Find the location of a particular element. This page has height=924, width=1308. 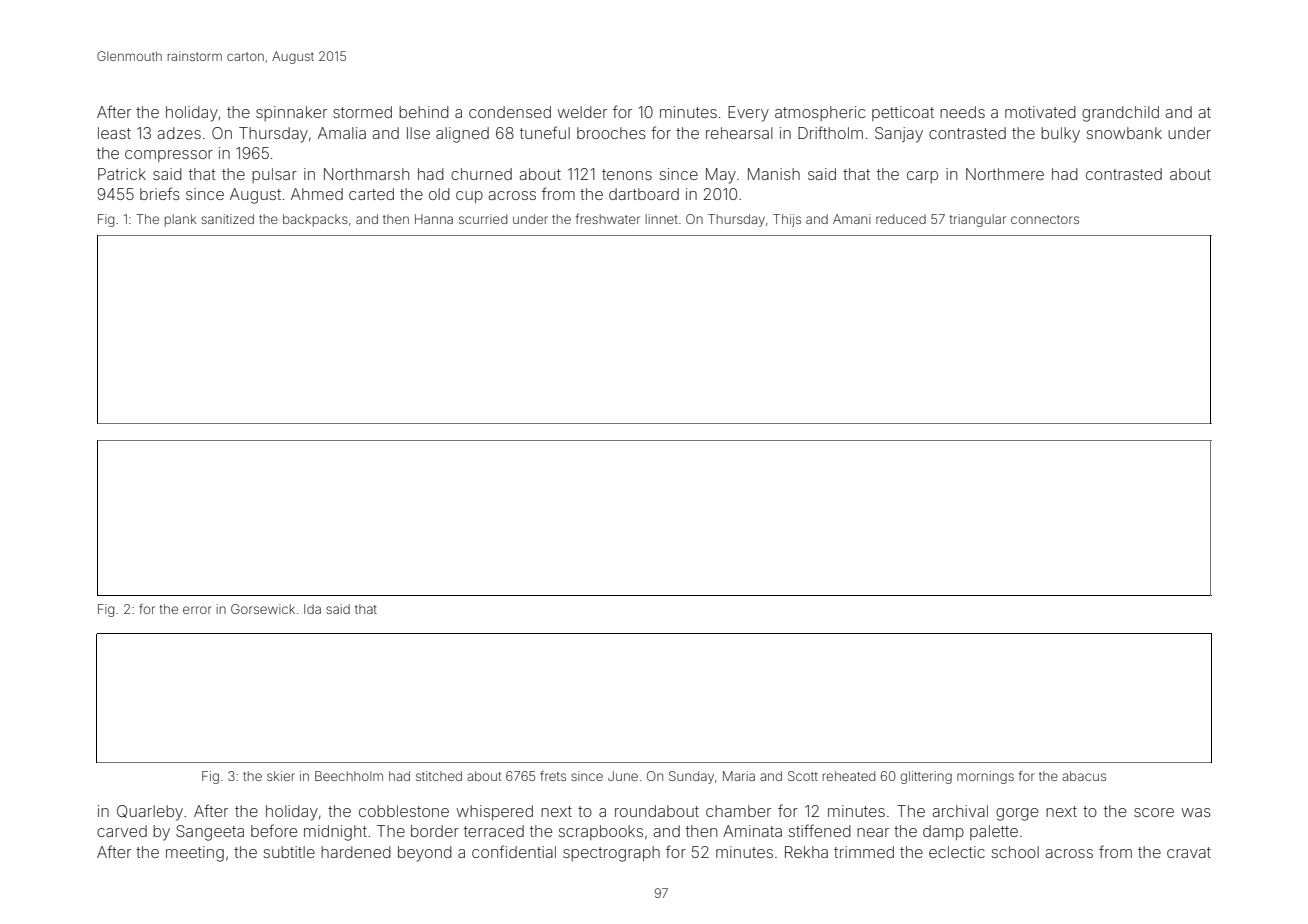

scurried is located at coordinates (483, 219).
